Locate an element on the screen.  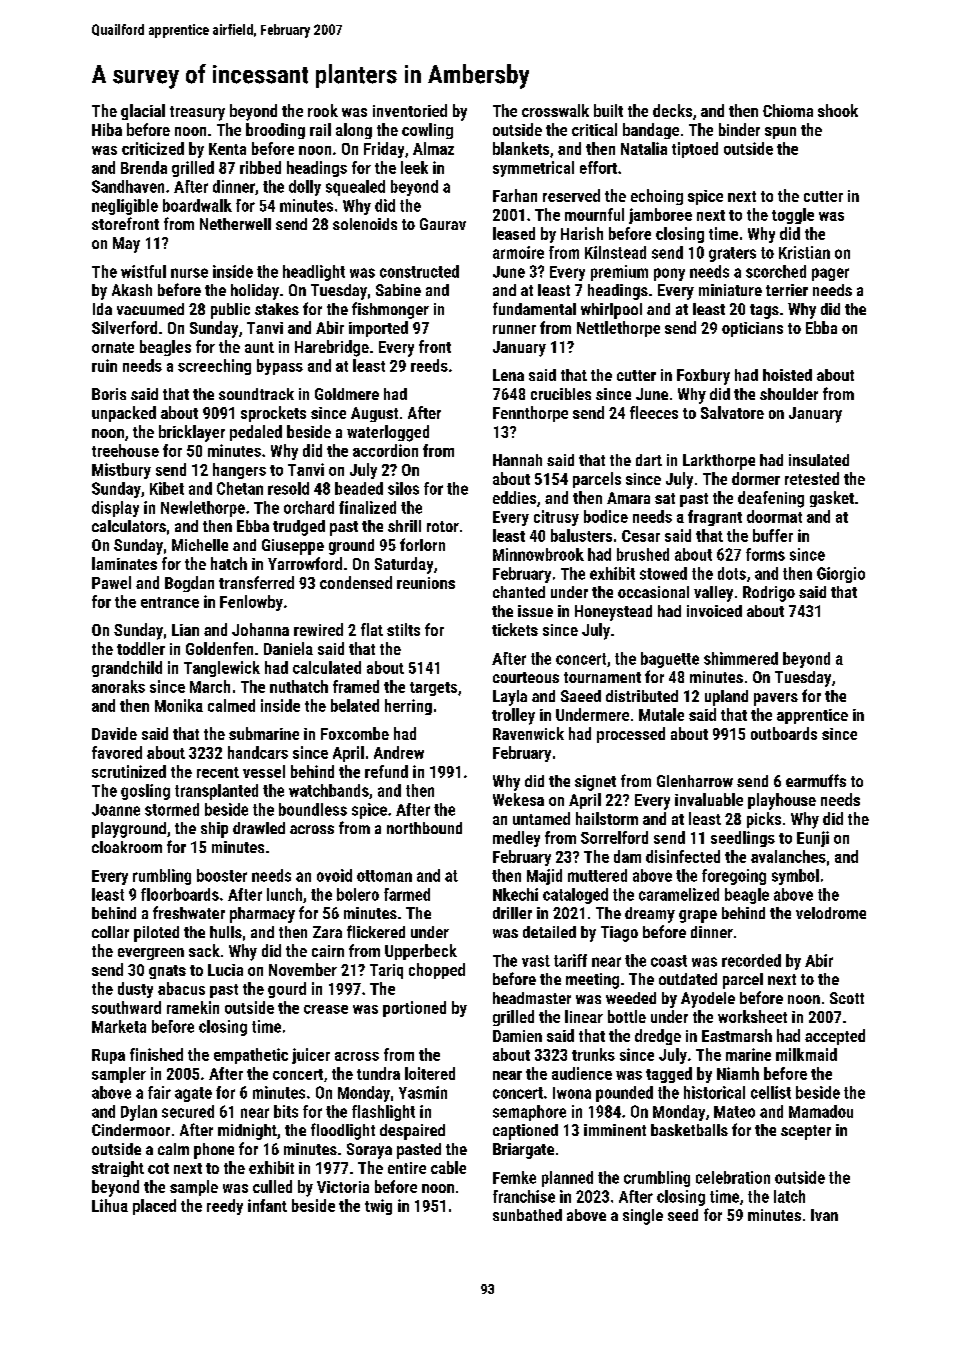
straight is located at coordinates (118, 1169).
